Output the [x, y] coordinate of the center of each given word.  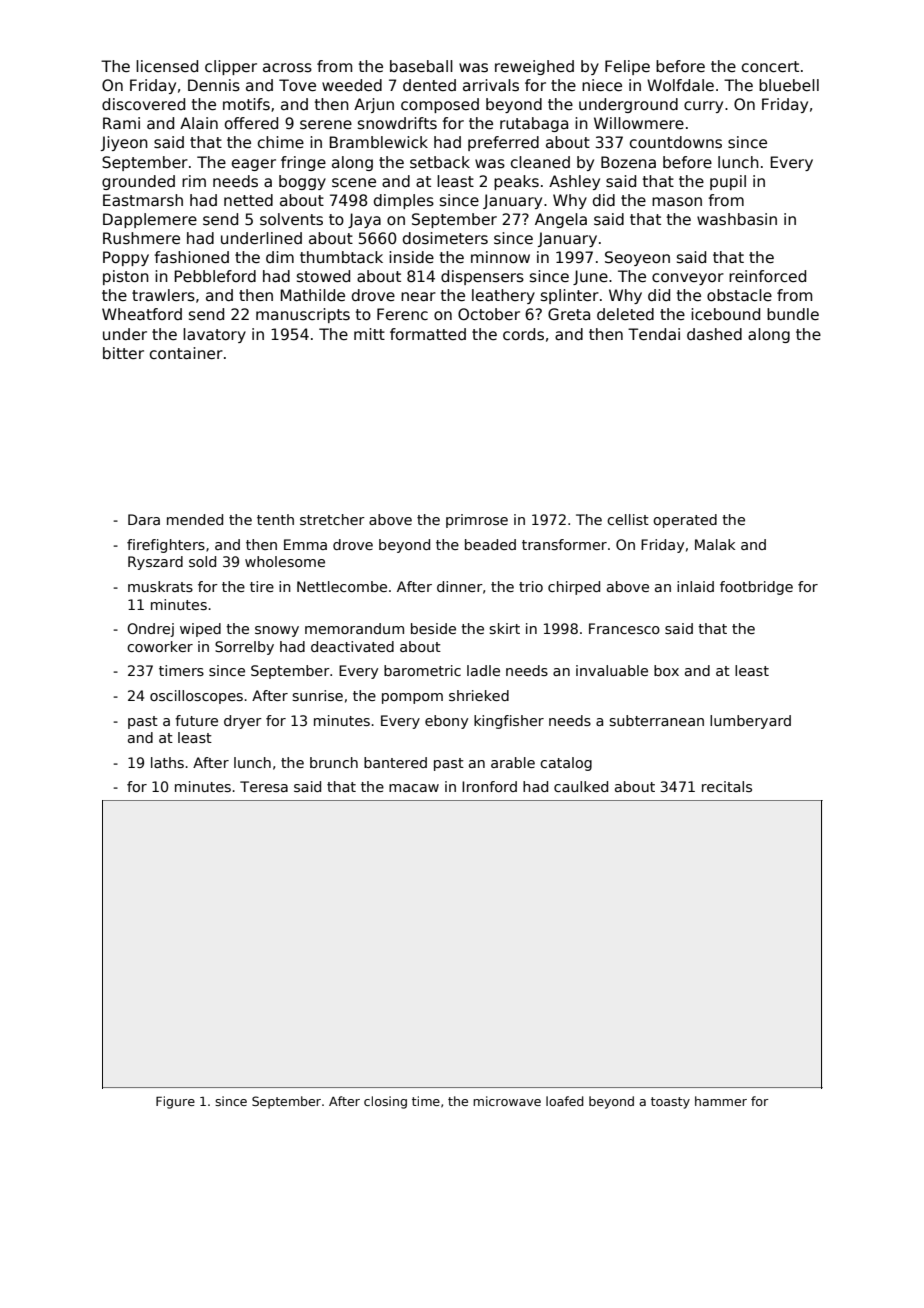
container [186, 353]
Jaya [364, 220]
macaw [414, 788]
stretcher [332, 519]
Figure [175, 1102]
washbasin [737, 219]
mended [195, 519]
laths [167, 762]
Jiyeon [124, 143]
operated [685, 521]
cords [523, 334]
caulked [581, 786]
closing [385, 1102]
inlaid [695, 586]
